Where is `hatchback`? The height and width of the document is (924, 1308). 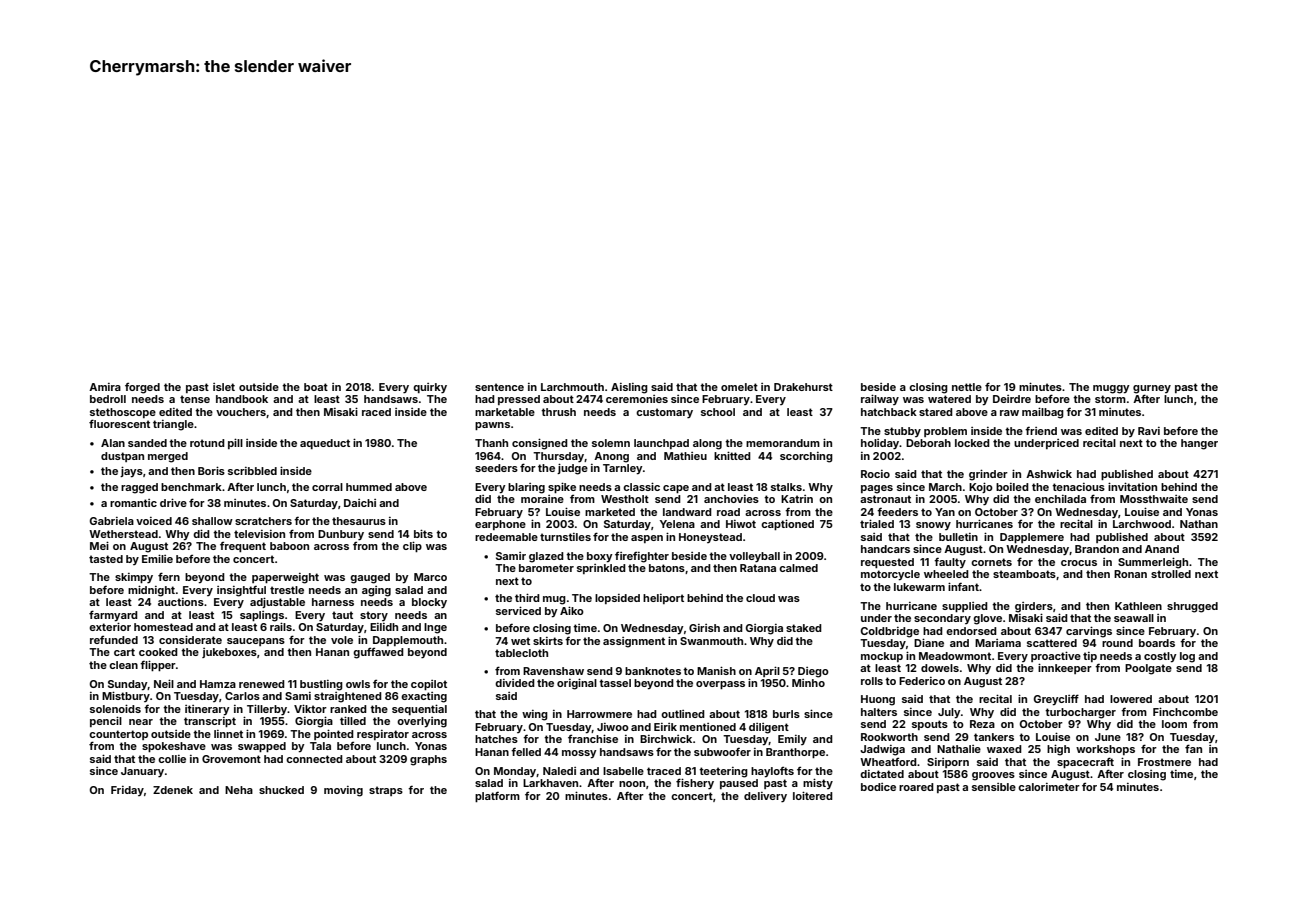 hatchback is located at coordinates (889, 412).
